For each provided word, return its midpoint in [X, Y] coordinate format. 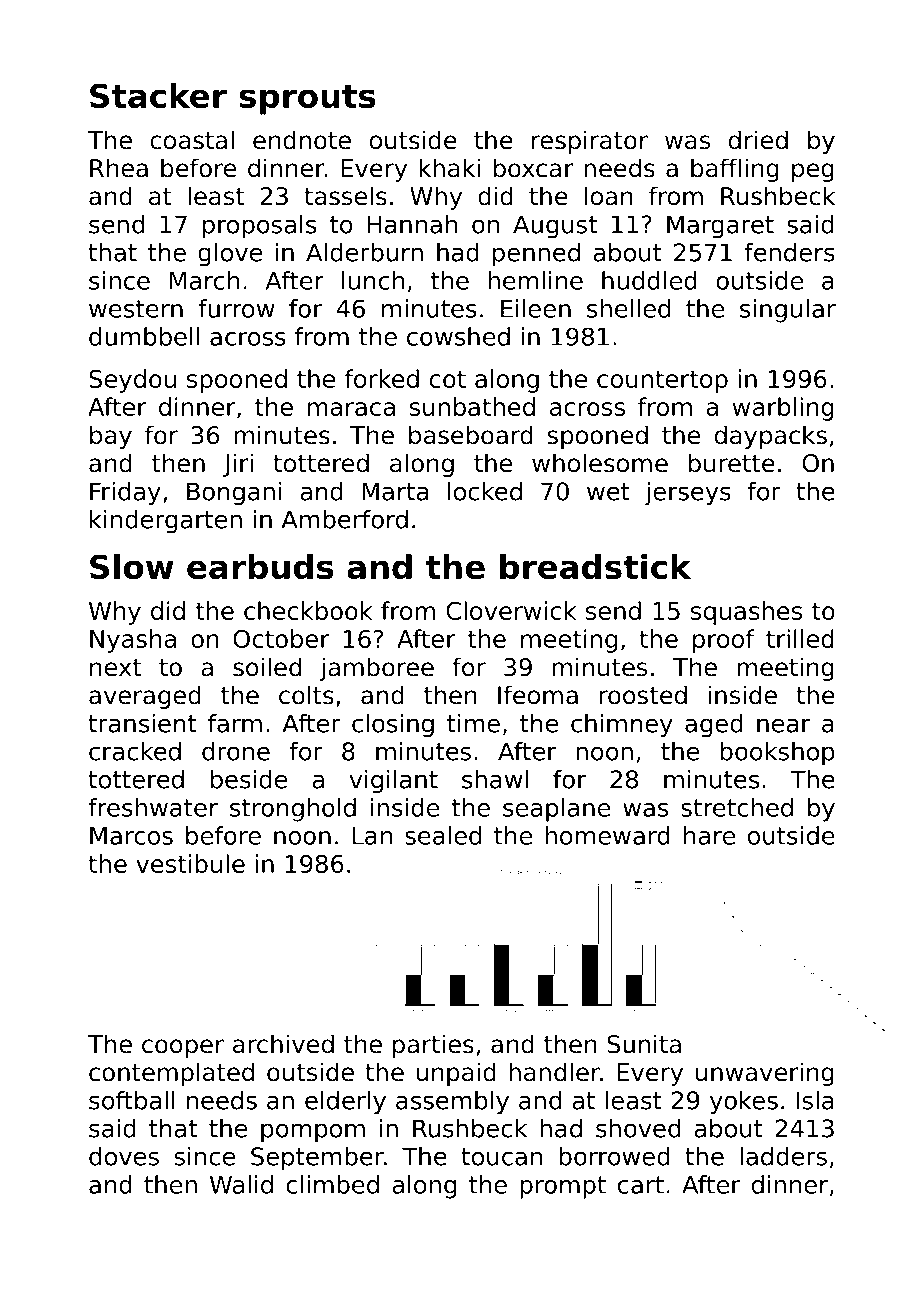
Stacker [158, 95]
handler [554, 1072]
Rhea [119, 168]
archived [283, 1044]
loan [609, 196]
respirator [590, 142]
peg [813, 172]
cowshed [458, 336]
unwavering [765, 1074]
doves [124, 1156]
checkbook [308, 610]
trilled [800, 638]
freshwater [153, 807]
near [783, 725]
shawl [495, 779]
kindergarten [166, 522]
